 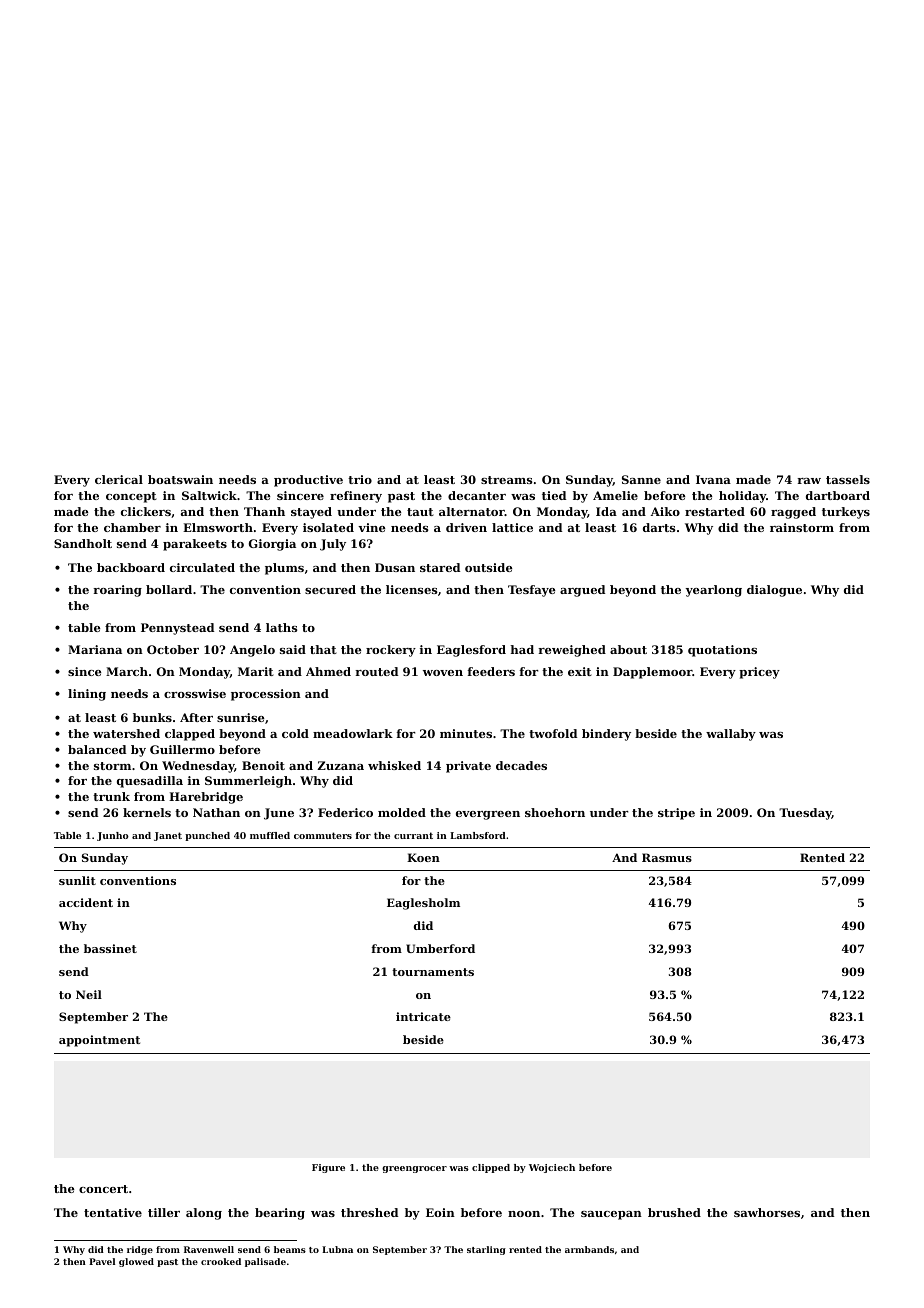 What do you see at coordinates (522, 649) in the page?
I see `had` at bounding box center [522, 649].
